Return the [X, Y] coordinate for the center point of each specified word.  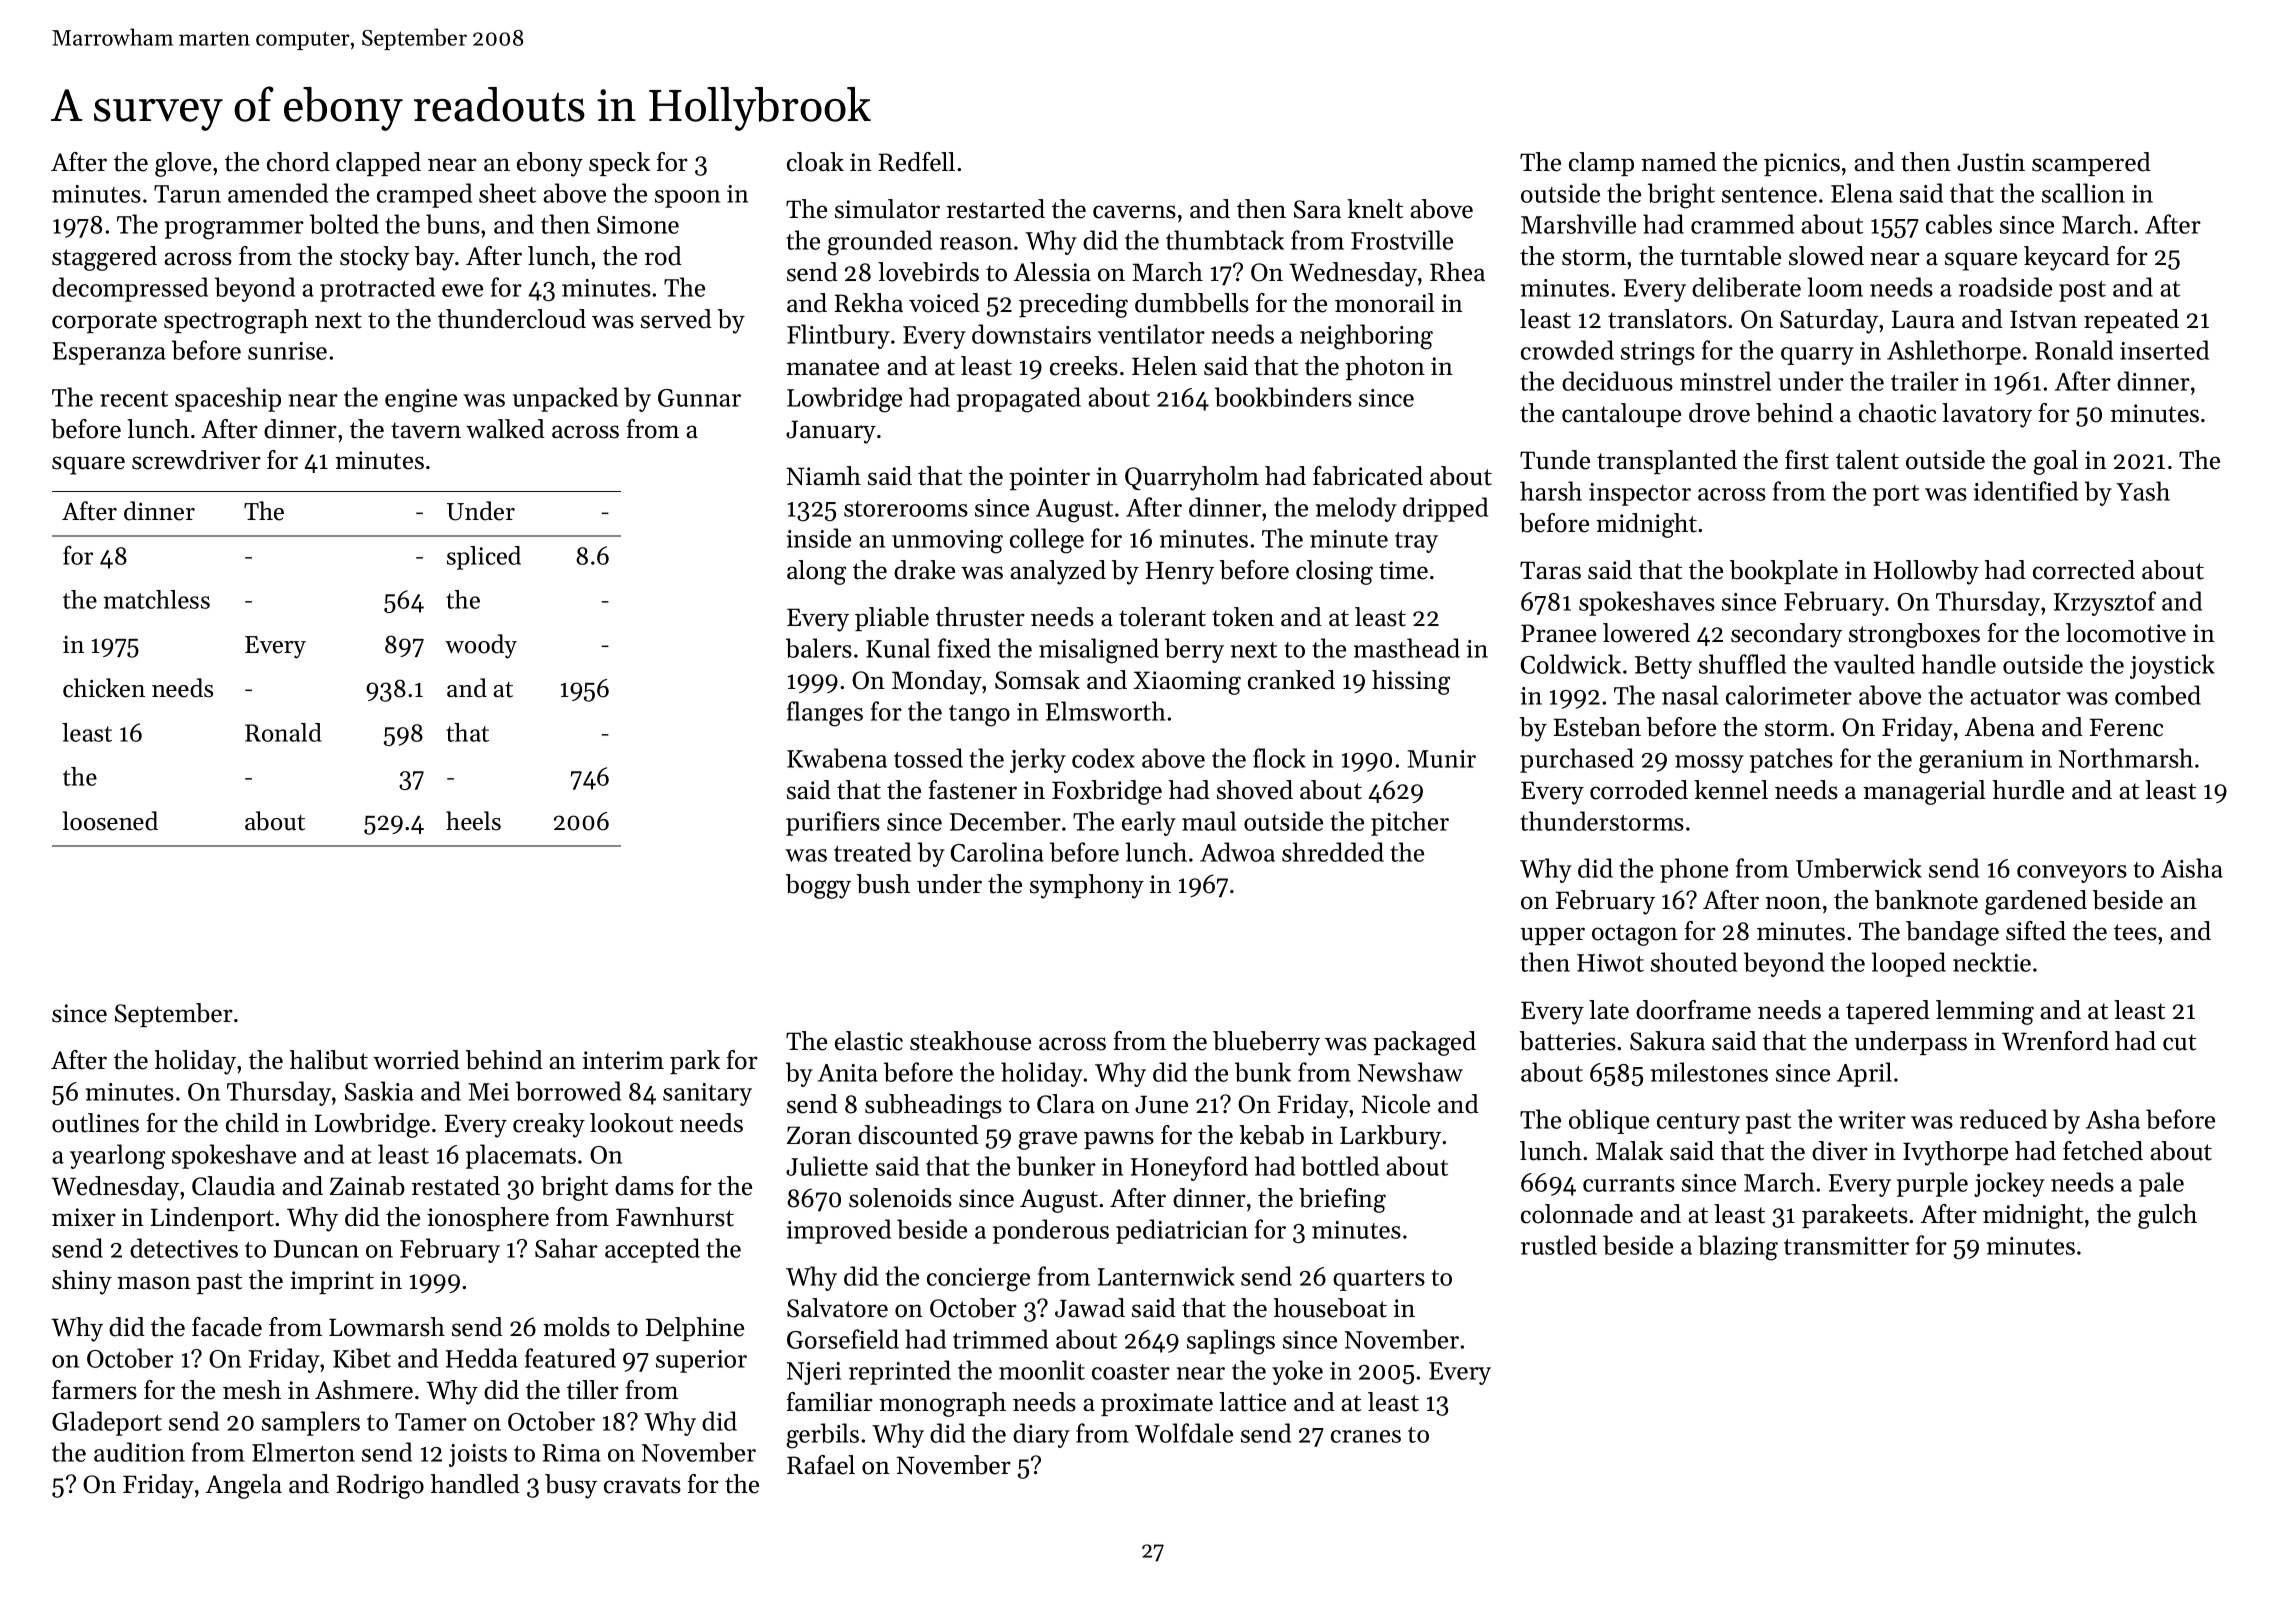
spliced [484, 558]
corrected [2084, 570]
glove [183, 164]
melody [1356, 509]
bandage [1952, 933]
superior [701, 1361]
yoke [1297, 1372]
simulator [887, 209]
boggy [818, 886]
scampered [2091, 164]
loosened [110, 821]
